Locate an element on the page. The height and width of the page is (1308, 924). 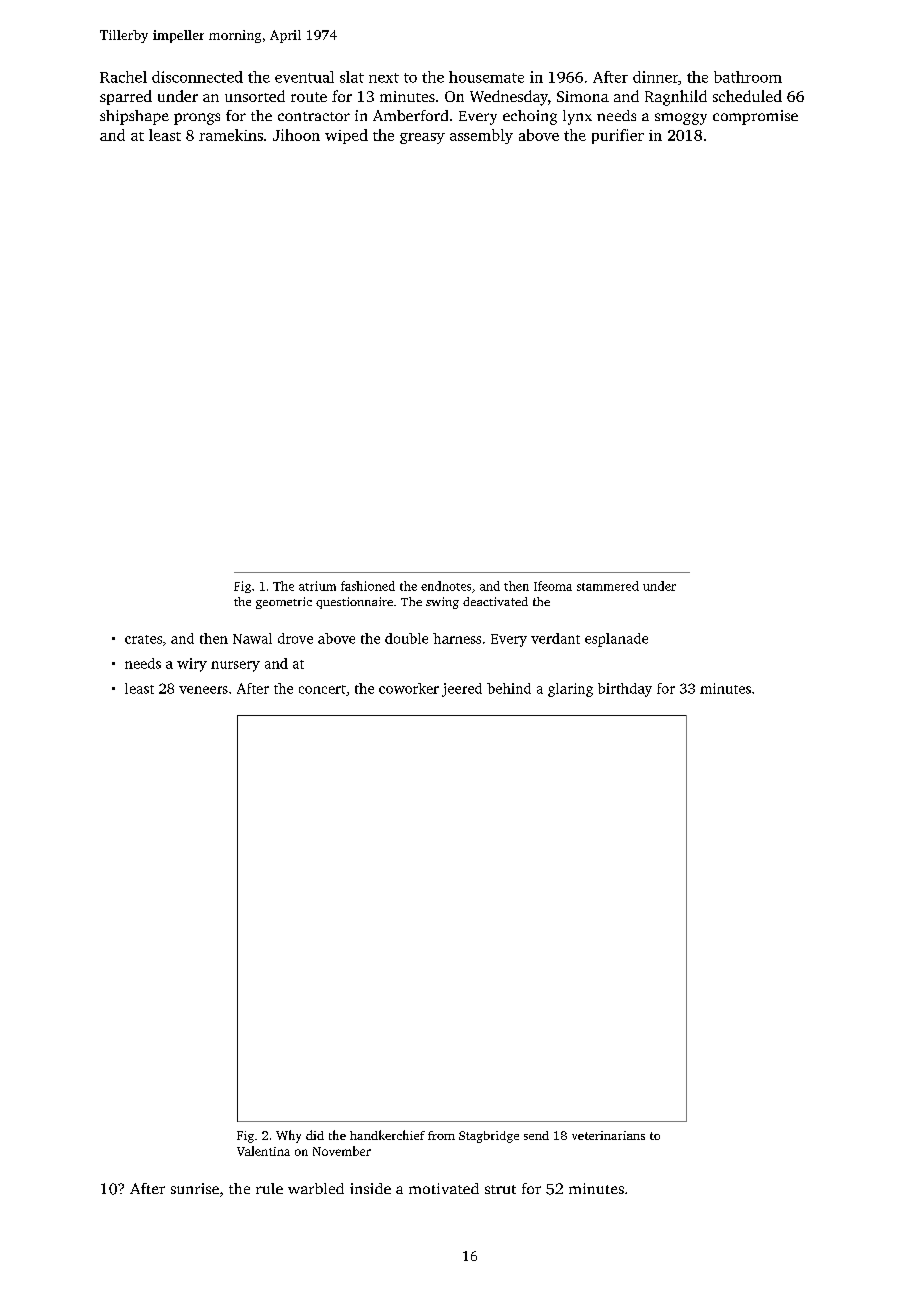
endnotes is located at coordinates (446, 586).
